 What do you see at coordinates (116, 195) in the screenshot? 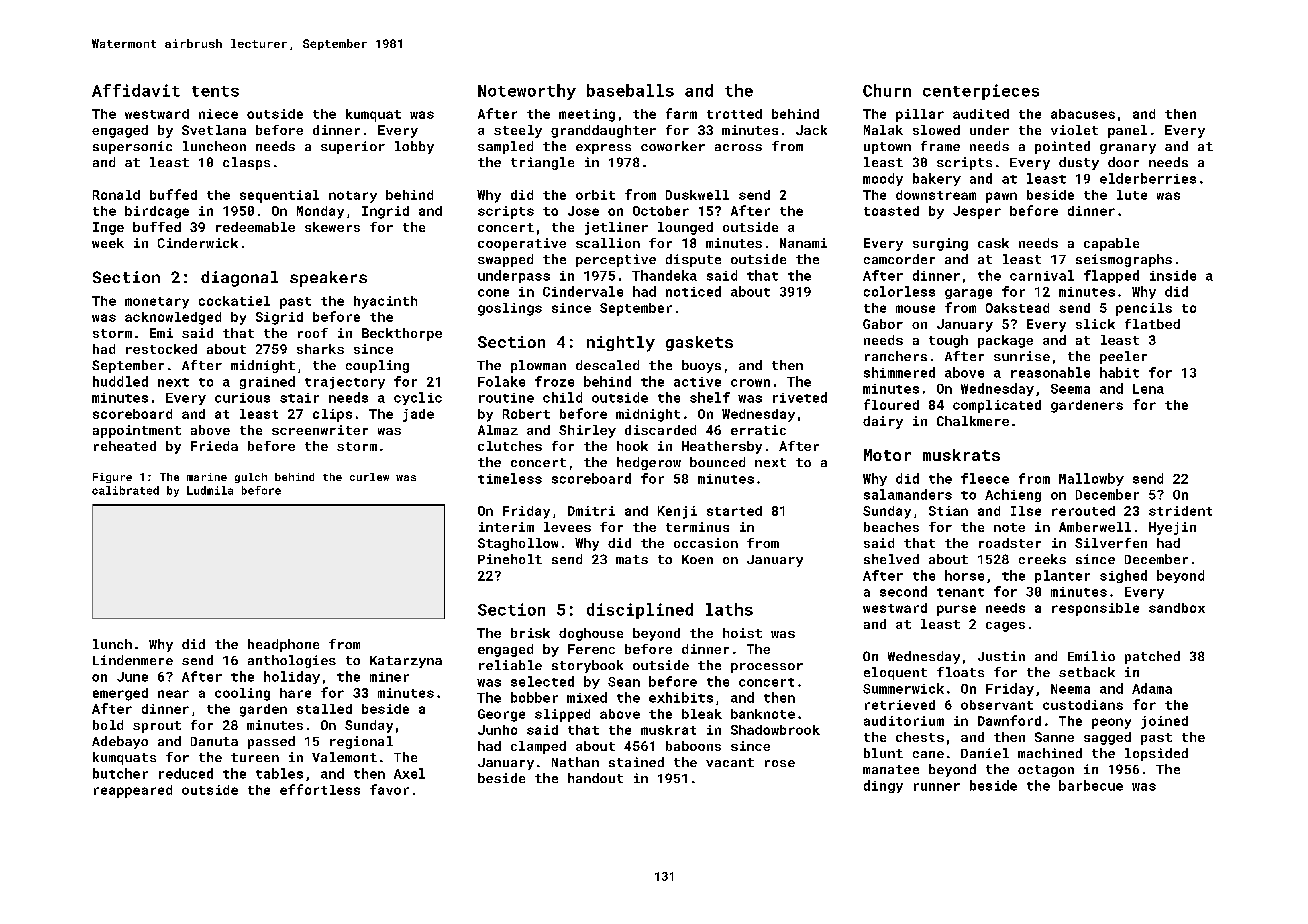
I see `Ronald` at bounding box center [116, 195].
